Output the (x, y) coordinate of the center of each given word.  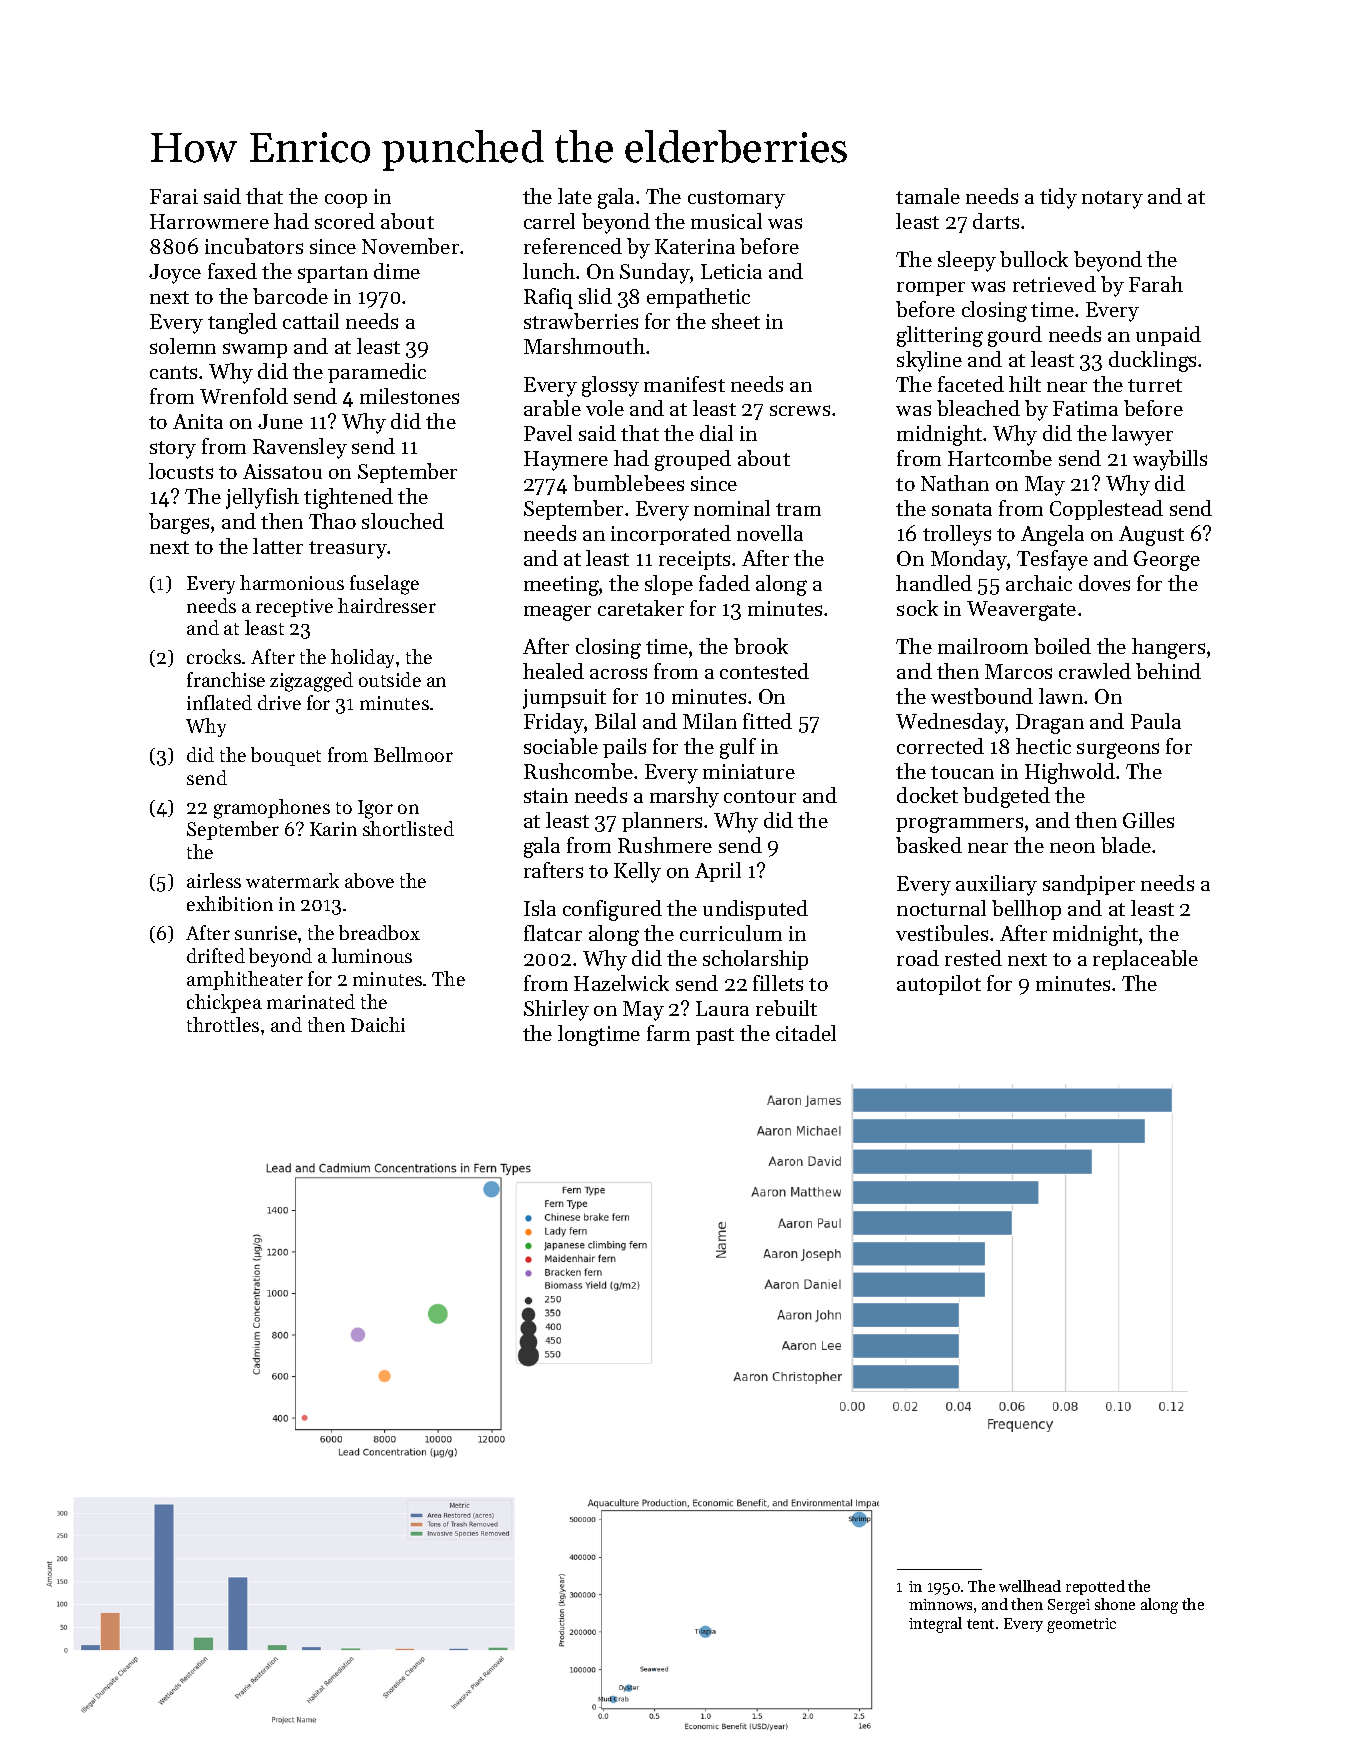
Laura (722, 1008)
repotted (1095, 1587)
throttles (223, 1024)
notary (1112, 200)
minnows (940, 1604)
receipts (694, 560)
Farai (174, 196)
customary (736, 200)
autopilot (939, 985)
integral (935, 1625)
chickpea (224, 1003)
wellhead (1030, 1586)
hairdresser (387, 605)
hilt (1025, 384)
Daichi (378, 1024)
